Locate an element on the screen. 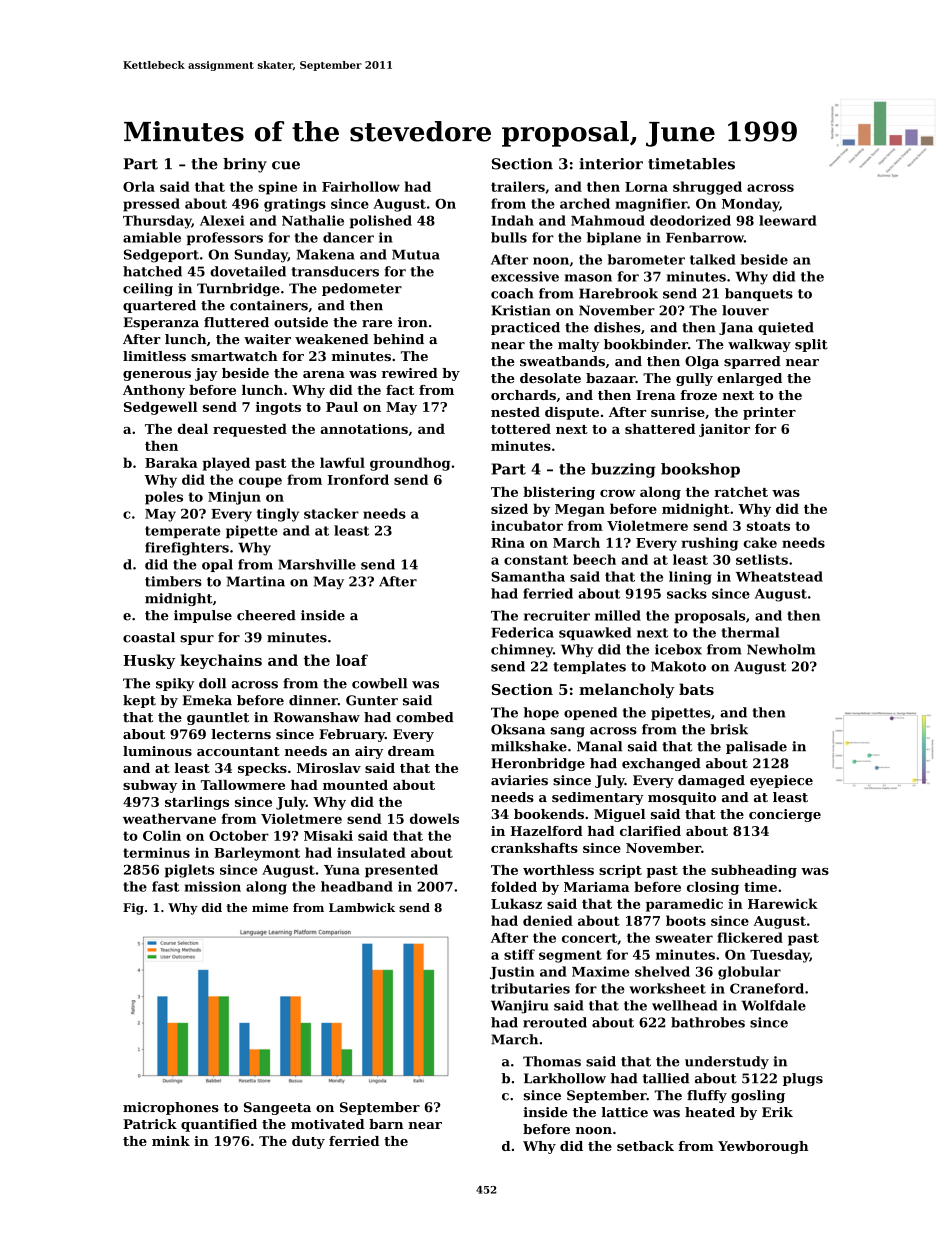  Wheatstead is located at coordinates (779, 576).
